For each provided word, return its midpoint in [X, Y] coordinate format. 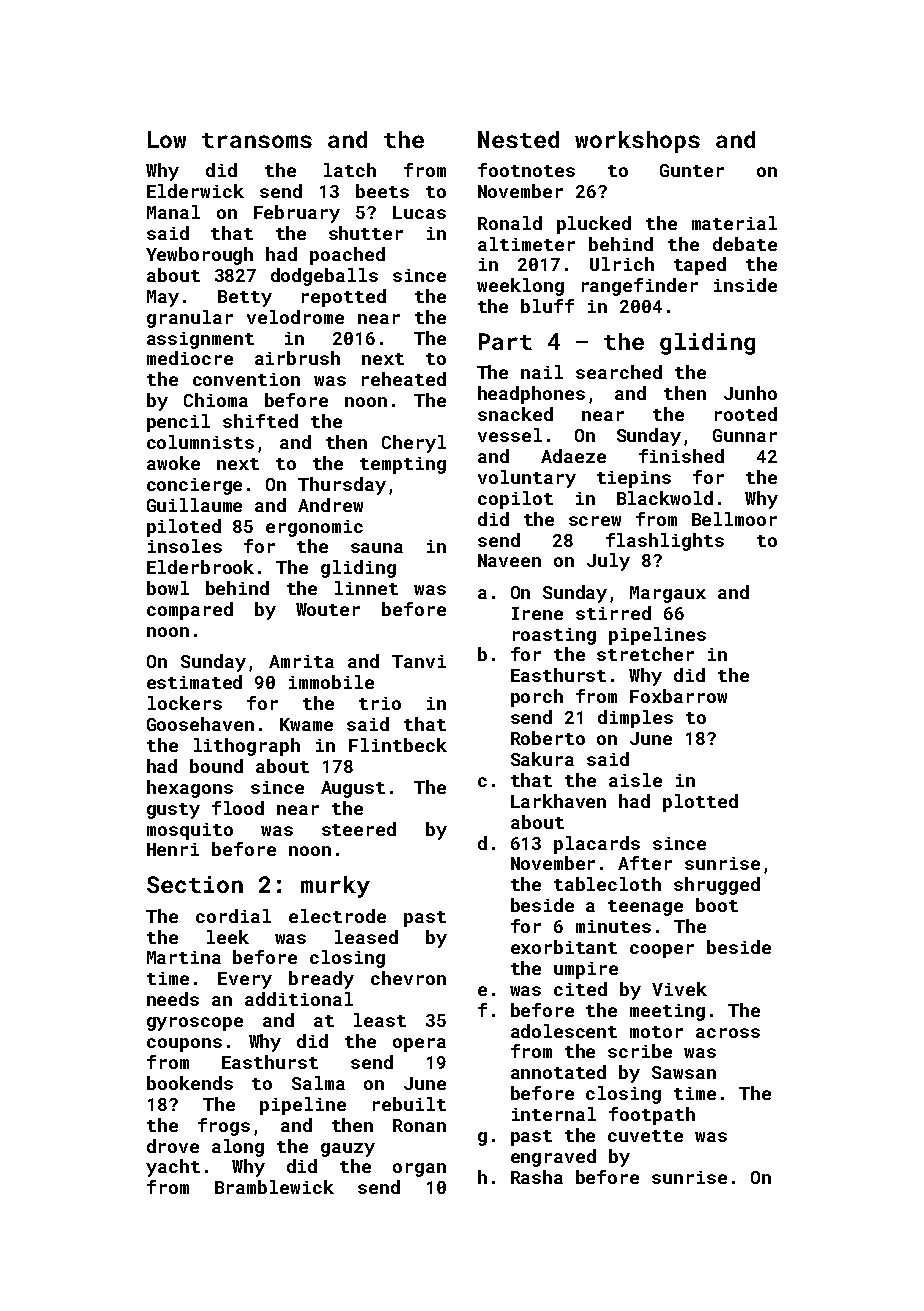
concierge [194, 486]
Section [195, 884]
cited [580, 989]
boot [717, 905]
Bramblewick [274, 1187]
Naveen [509, 560]
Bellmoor [734, 519]
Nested [518, 139]
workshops [637, 142]
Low [167, 139]
